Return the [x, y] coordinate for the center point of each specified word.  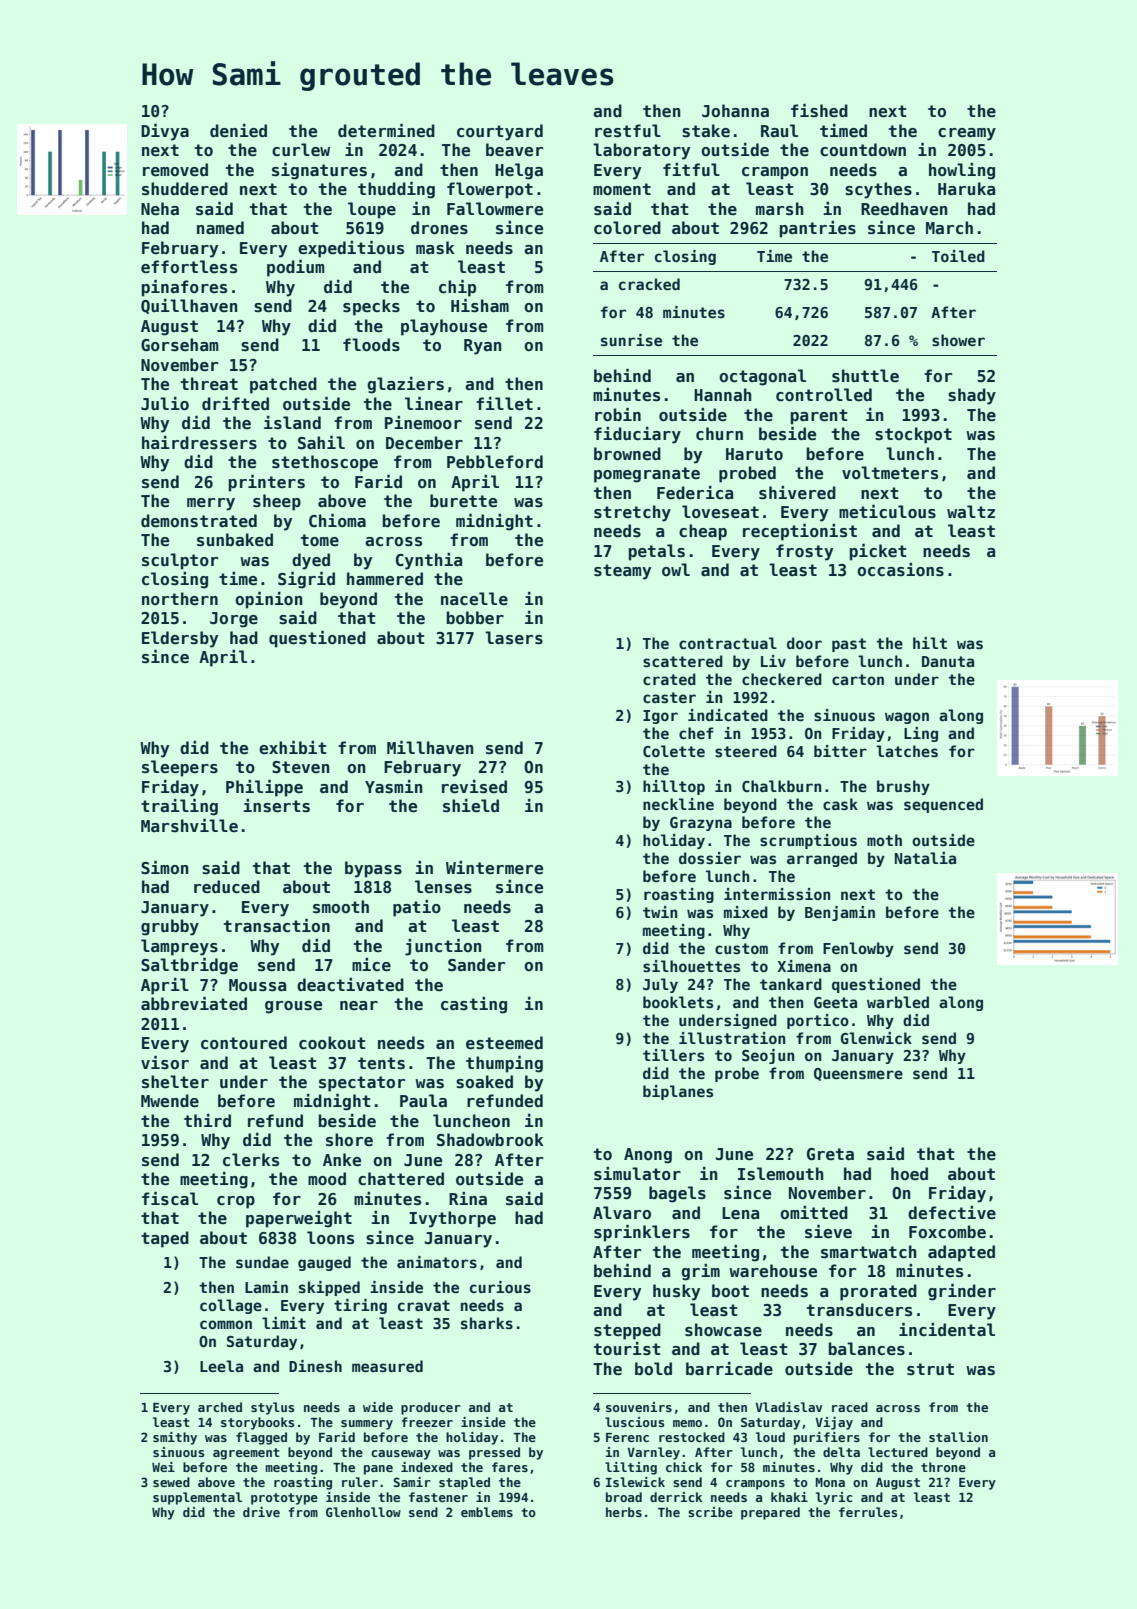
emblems [487, 1512]
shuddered [185, 189]
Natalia [925, 858]
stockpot [913, 435]
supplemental [197, 1498]
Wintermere [494, 868]
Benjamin [840, 913]
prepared [770, 1513]
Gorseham [180, 345]
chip [457, 288]
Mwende [170, 1101]
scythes [878, 190]
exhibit [293, 748]
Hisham [480, 306]
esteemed [504, 1043]
